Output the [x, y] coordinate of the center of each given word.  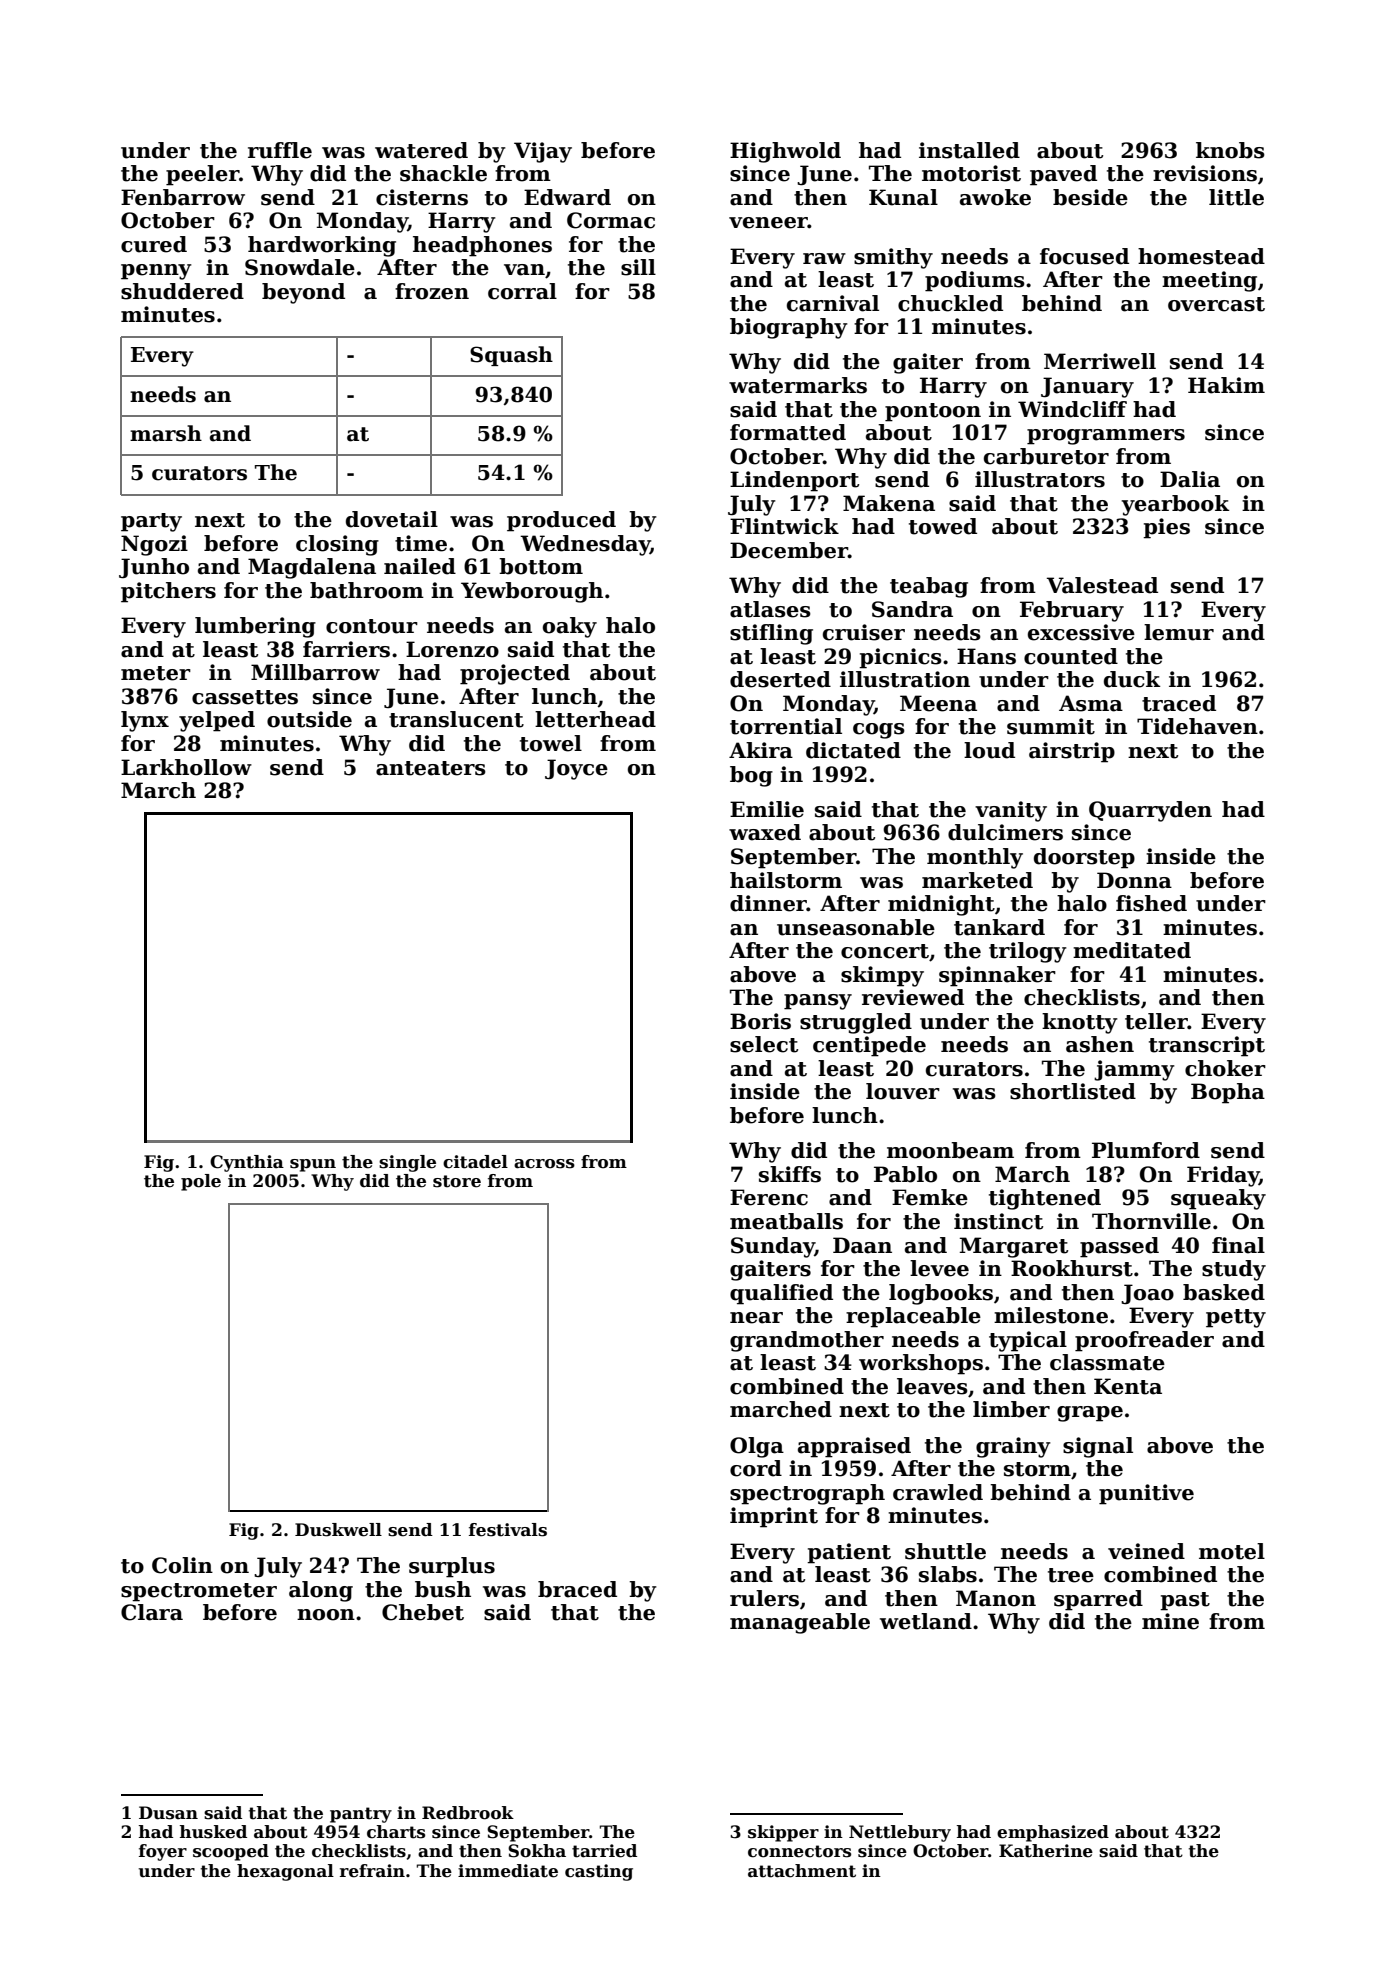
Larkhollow [186, 767]
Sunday [773, 1247]
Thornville [1151, 1221]
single [407, 1163]
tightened [1045, 1199]
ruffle [280, 150]
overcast [1216, 304]
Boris [760, 1021]
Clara [152, 1612]
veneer [768, 223]
